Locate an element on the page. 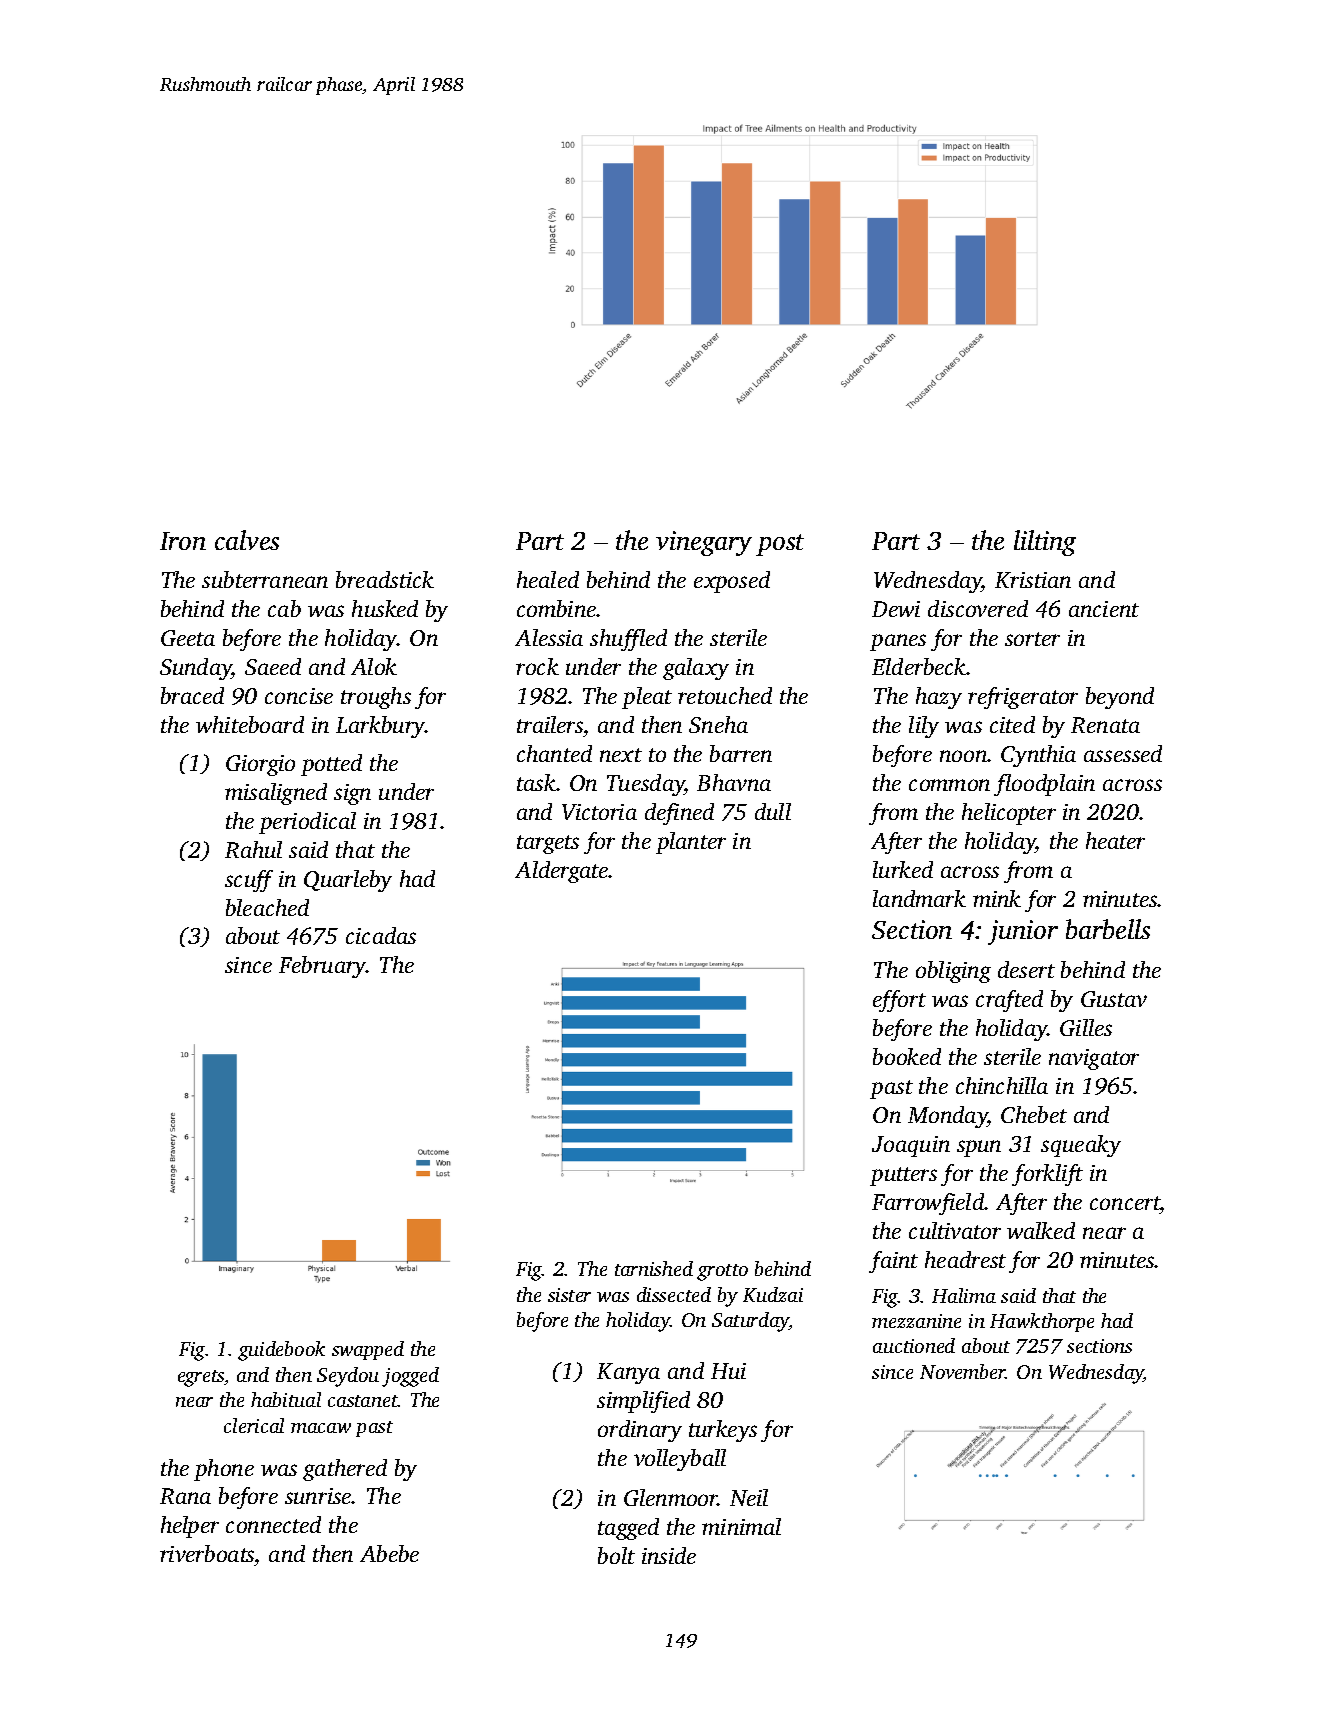 The height and width of the page is (1720, 1329). Hawkthorpe is located at coordinates (1042, 1322).
